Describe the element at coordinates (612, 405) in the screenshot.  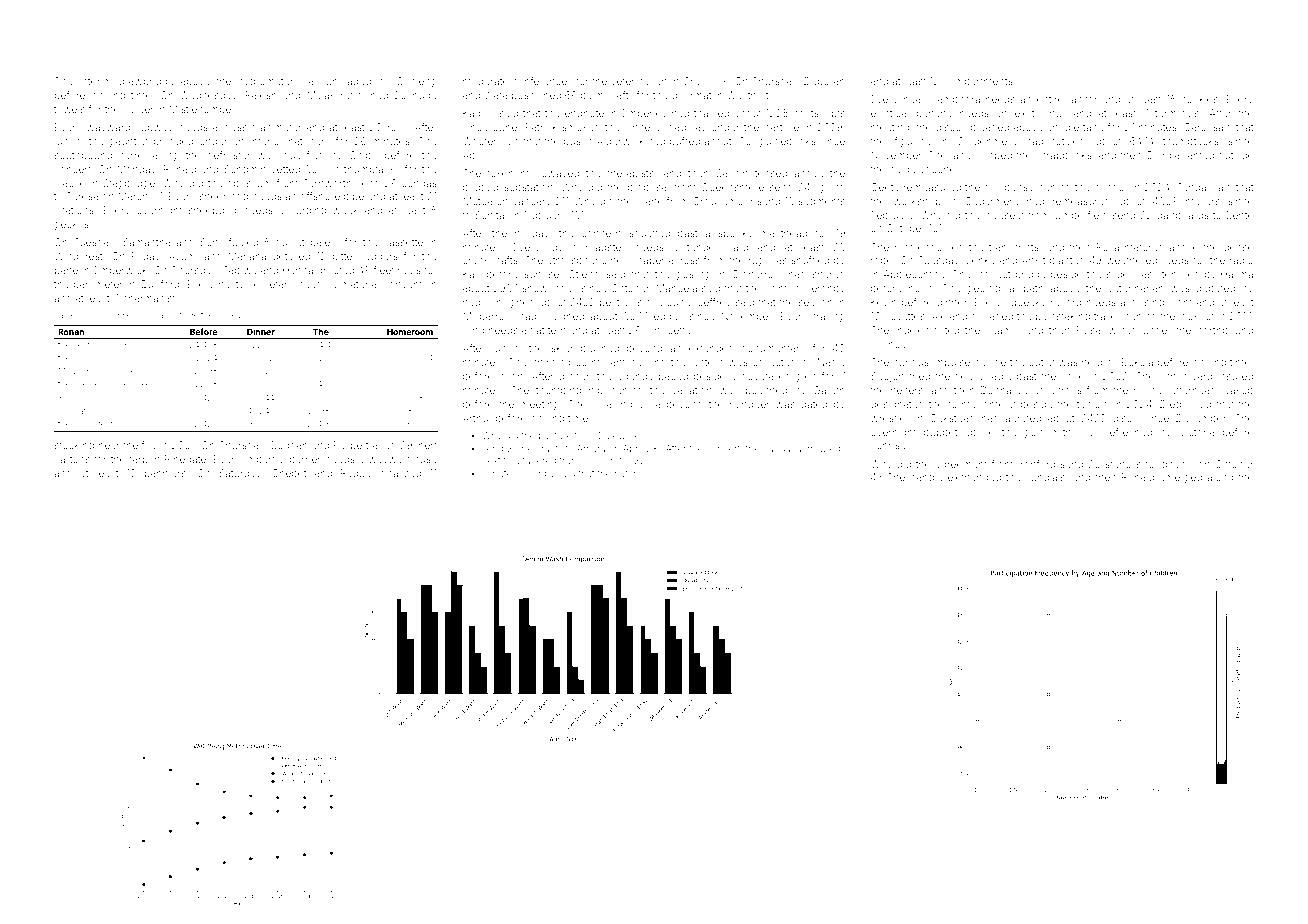
I see `swaying` at that location.
